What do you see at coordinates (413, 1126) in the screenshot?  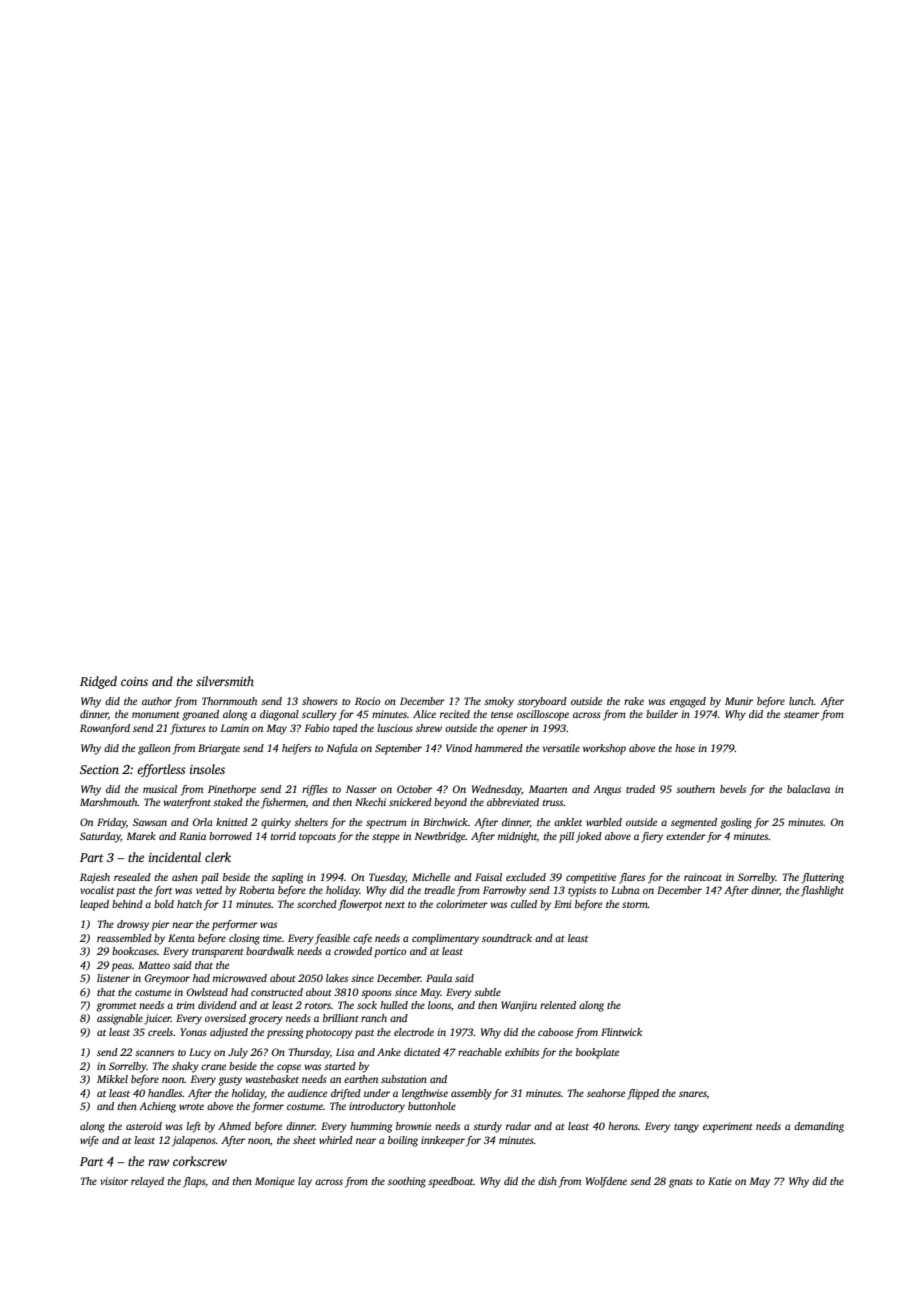 I see `brownie` at bounding box center [413, 1126].
